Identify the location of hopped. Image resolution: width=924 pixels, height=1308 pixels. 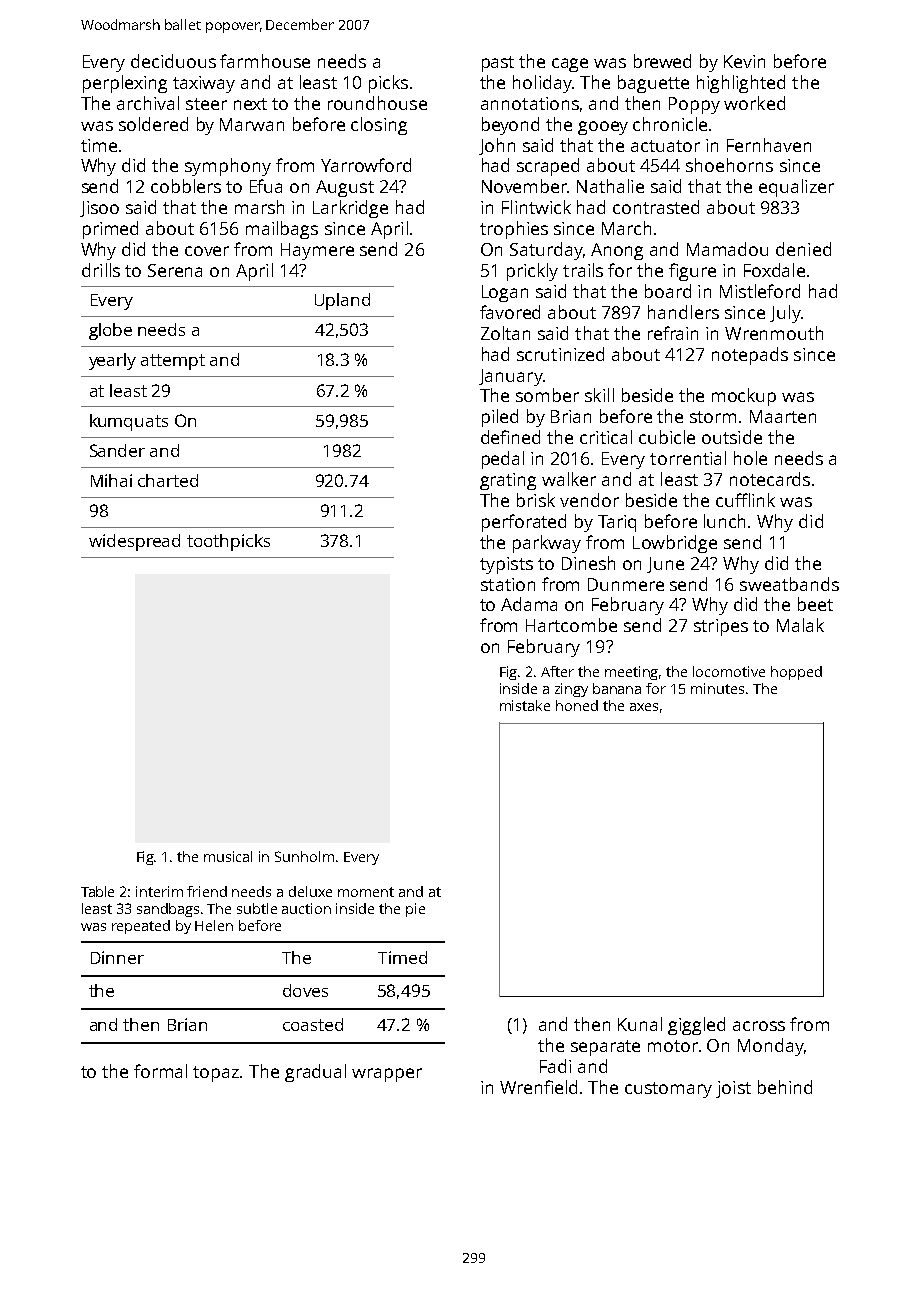
(796, 673).
